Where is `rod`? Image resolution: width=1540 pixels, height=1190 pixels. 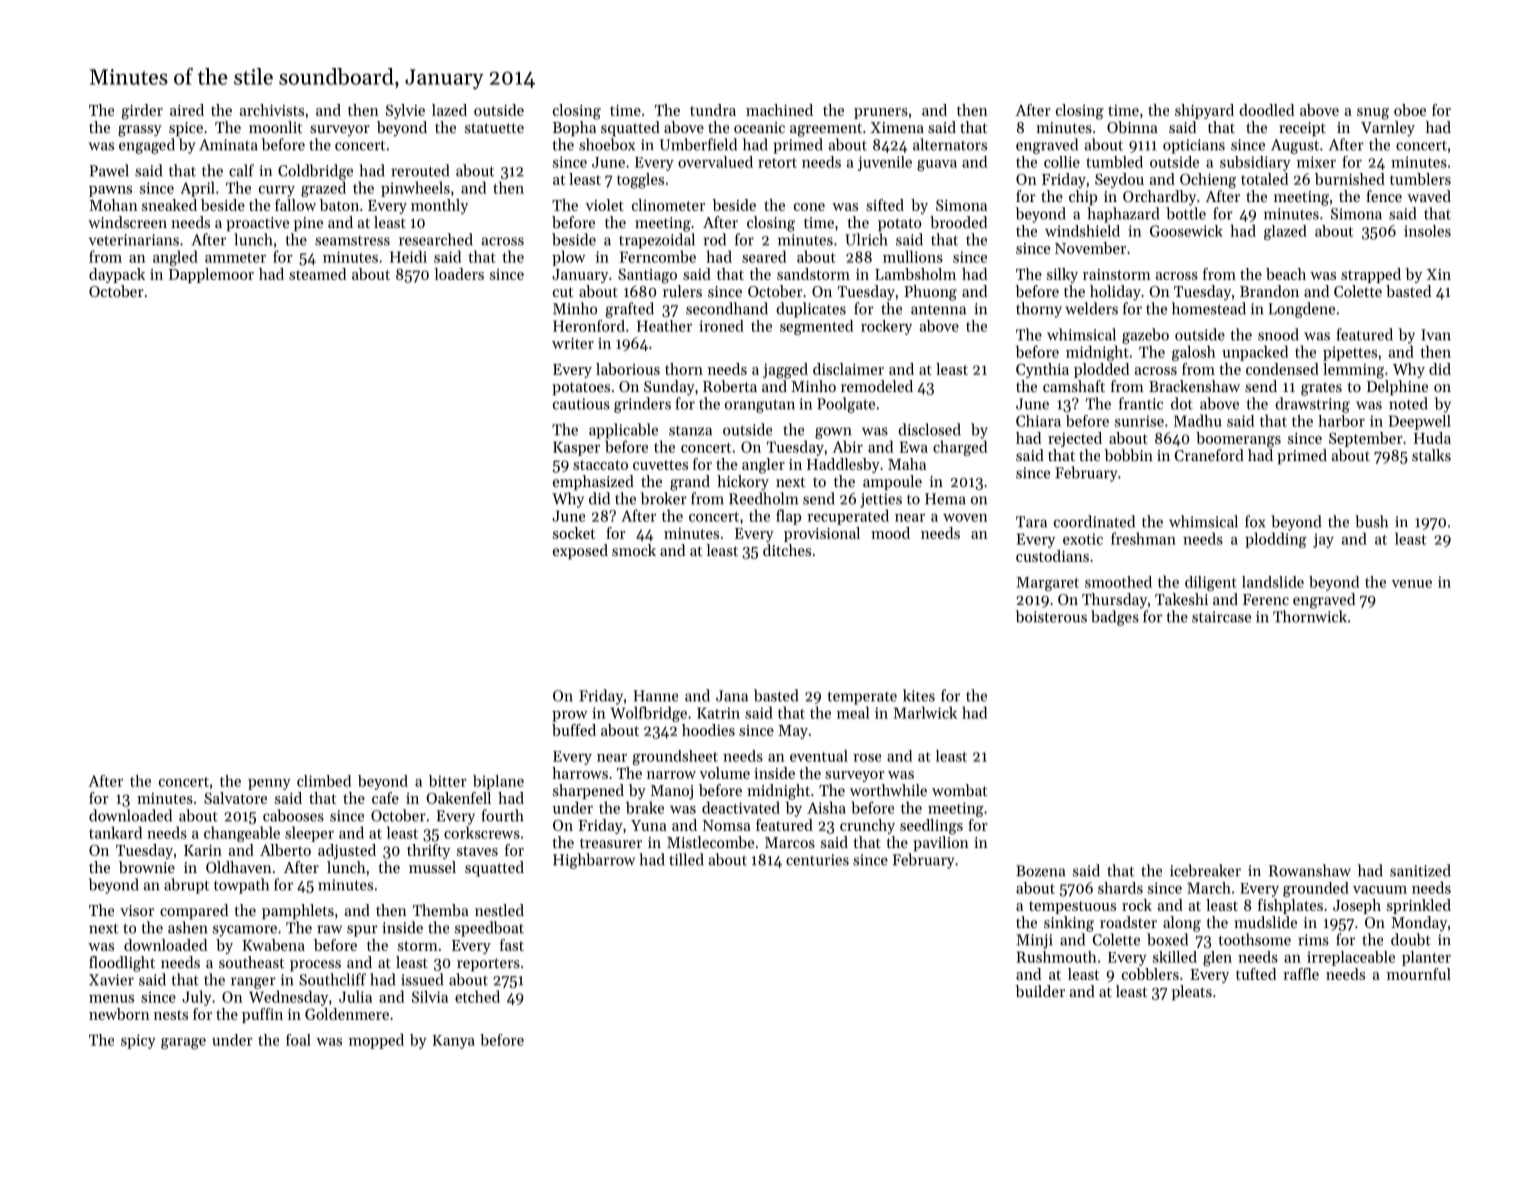
rod is located at coordinates (715, 239).
